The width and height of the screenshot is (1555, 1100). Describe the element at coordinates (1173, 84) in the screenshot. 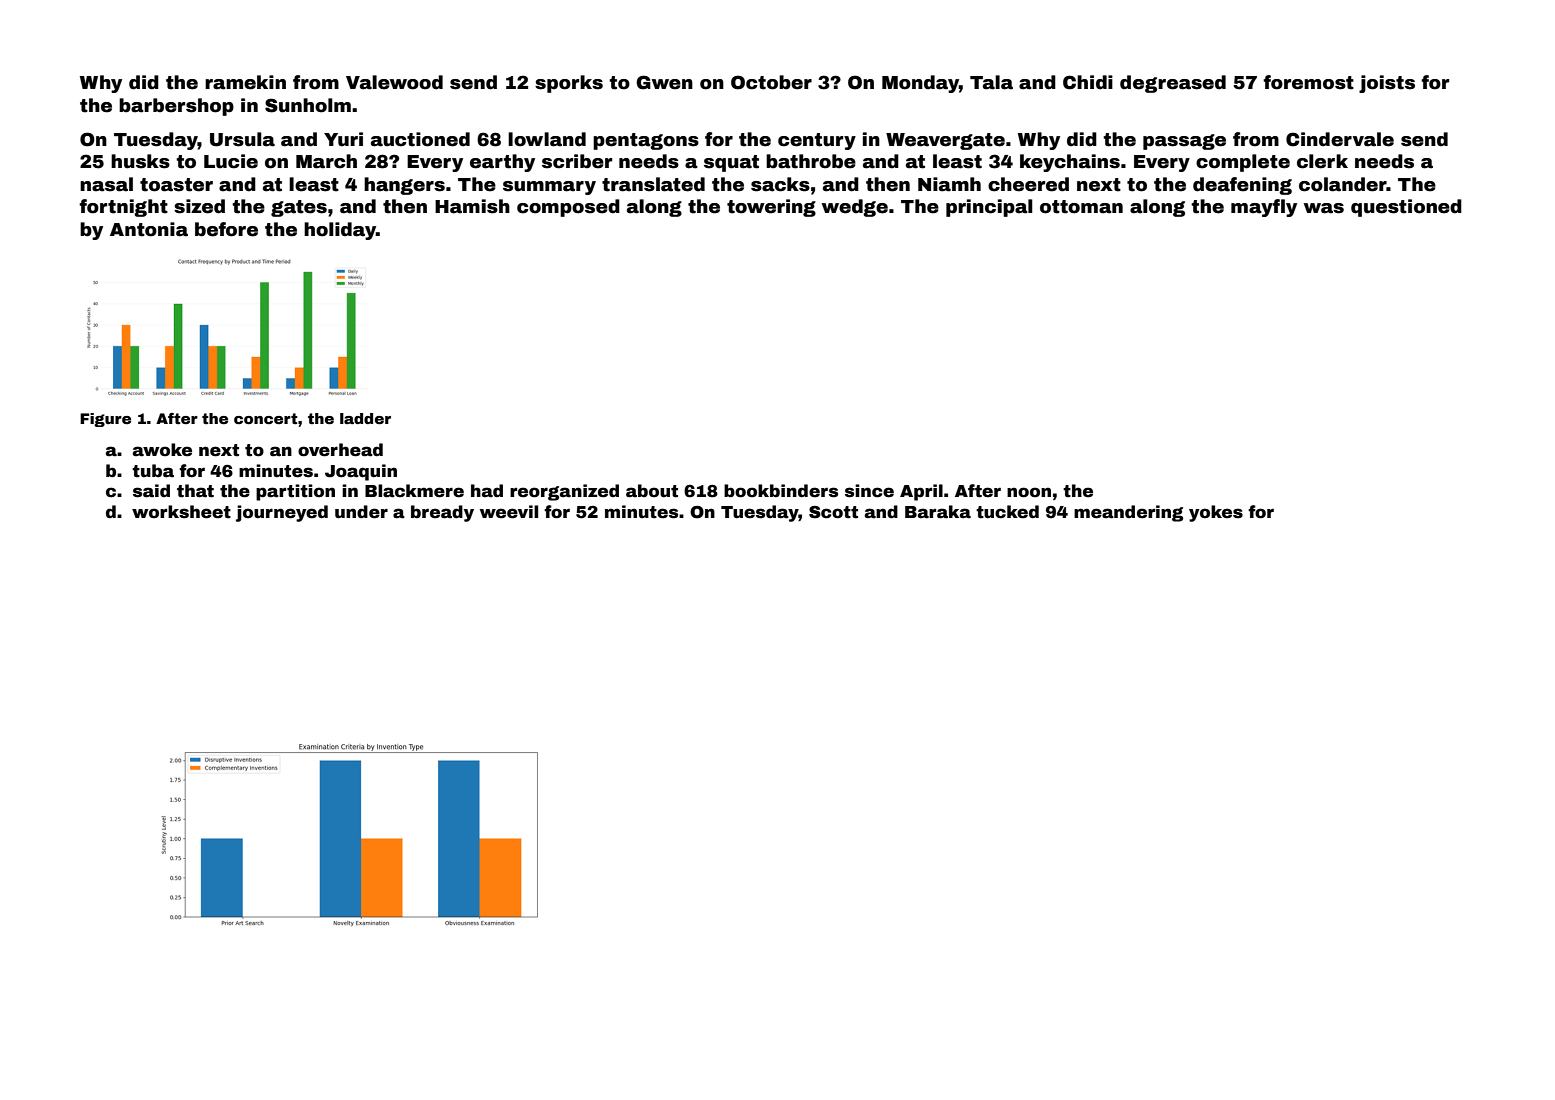

I see `degreased` at that location.
